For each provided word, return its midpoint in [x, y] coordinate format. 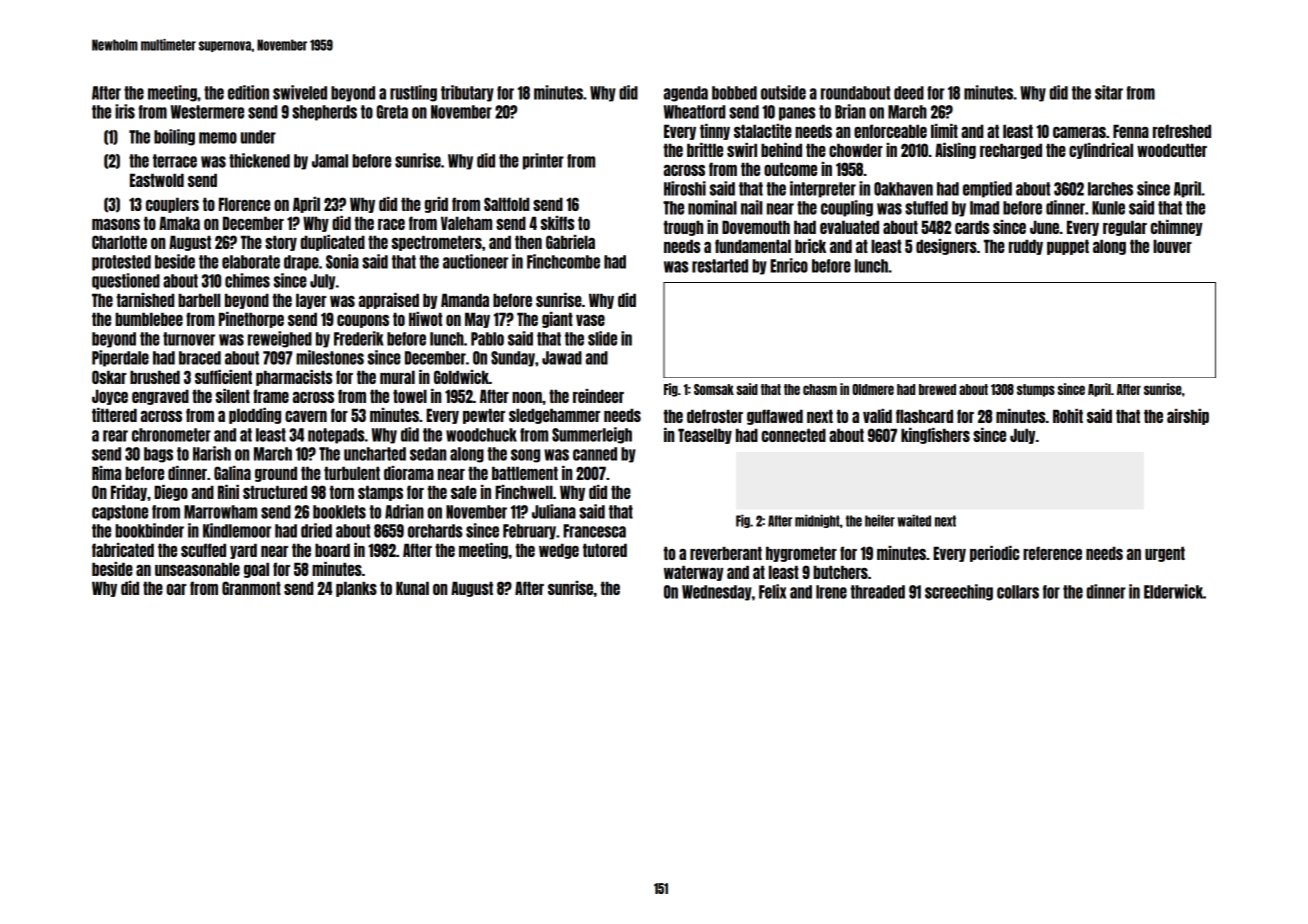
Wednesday [717, 593]
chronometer [171, 435]
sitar [1109, 92]
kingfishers [935, 436]
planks [356, 589]
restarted [720, 266]
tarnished [145, 300]
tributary [467, 93]
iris [125, 111]
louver [1172, 246]
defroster [715, 416]
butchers [840, 572]
